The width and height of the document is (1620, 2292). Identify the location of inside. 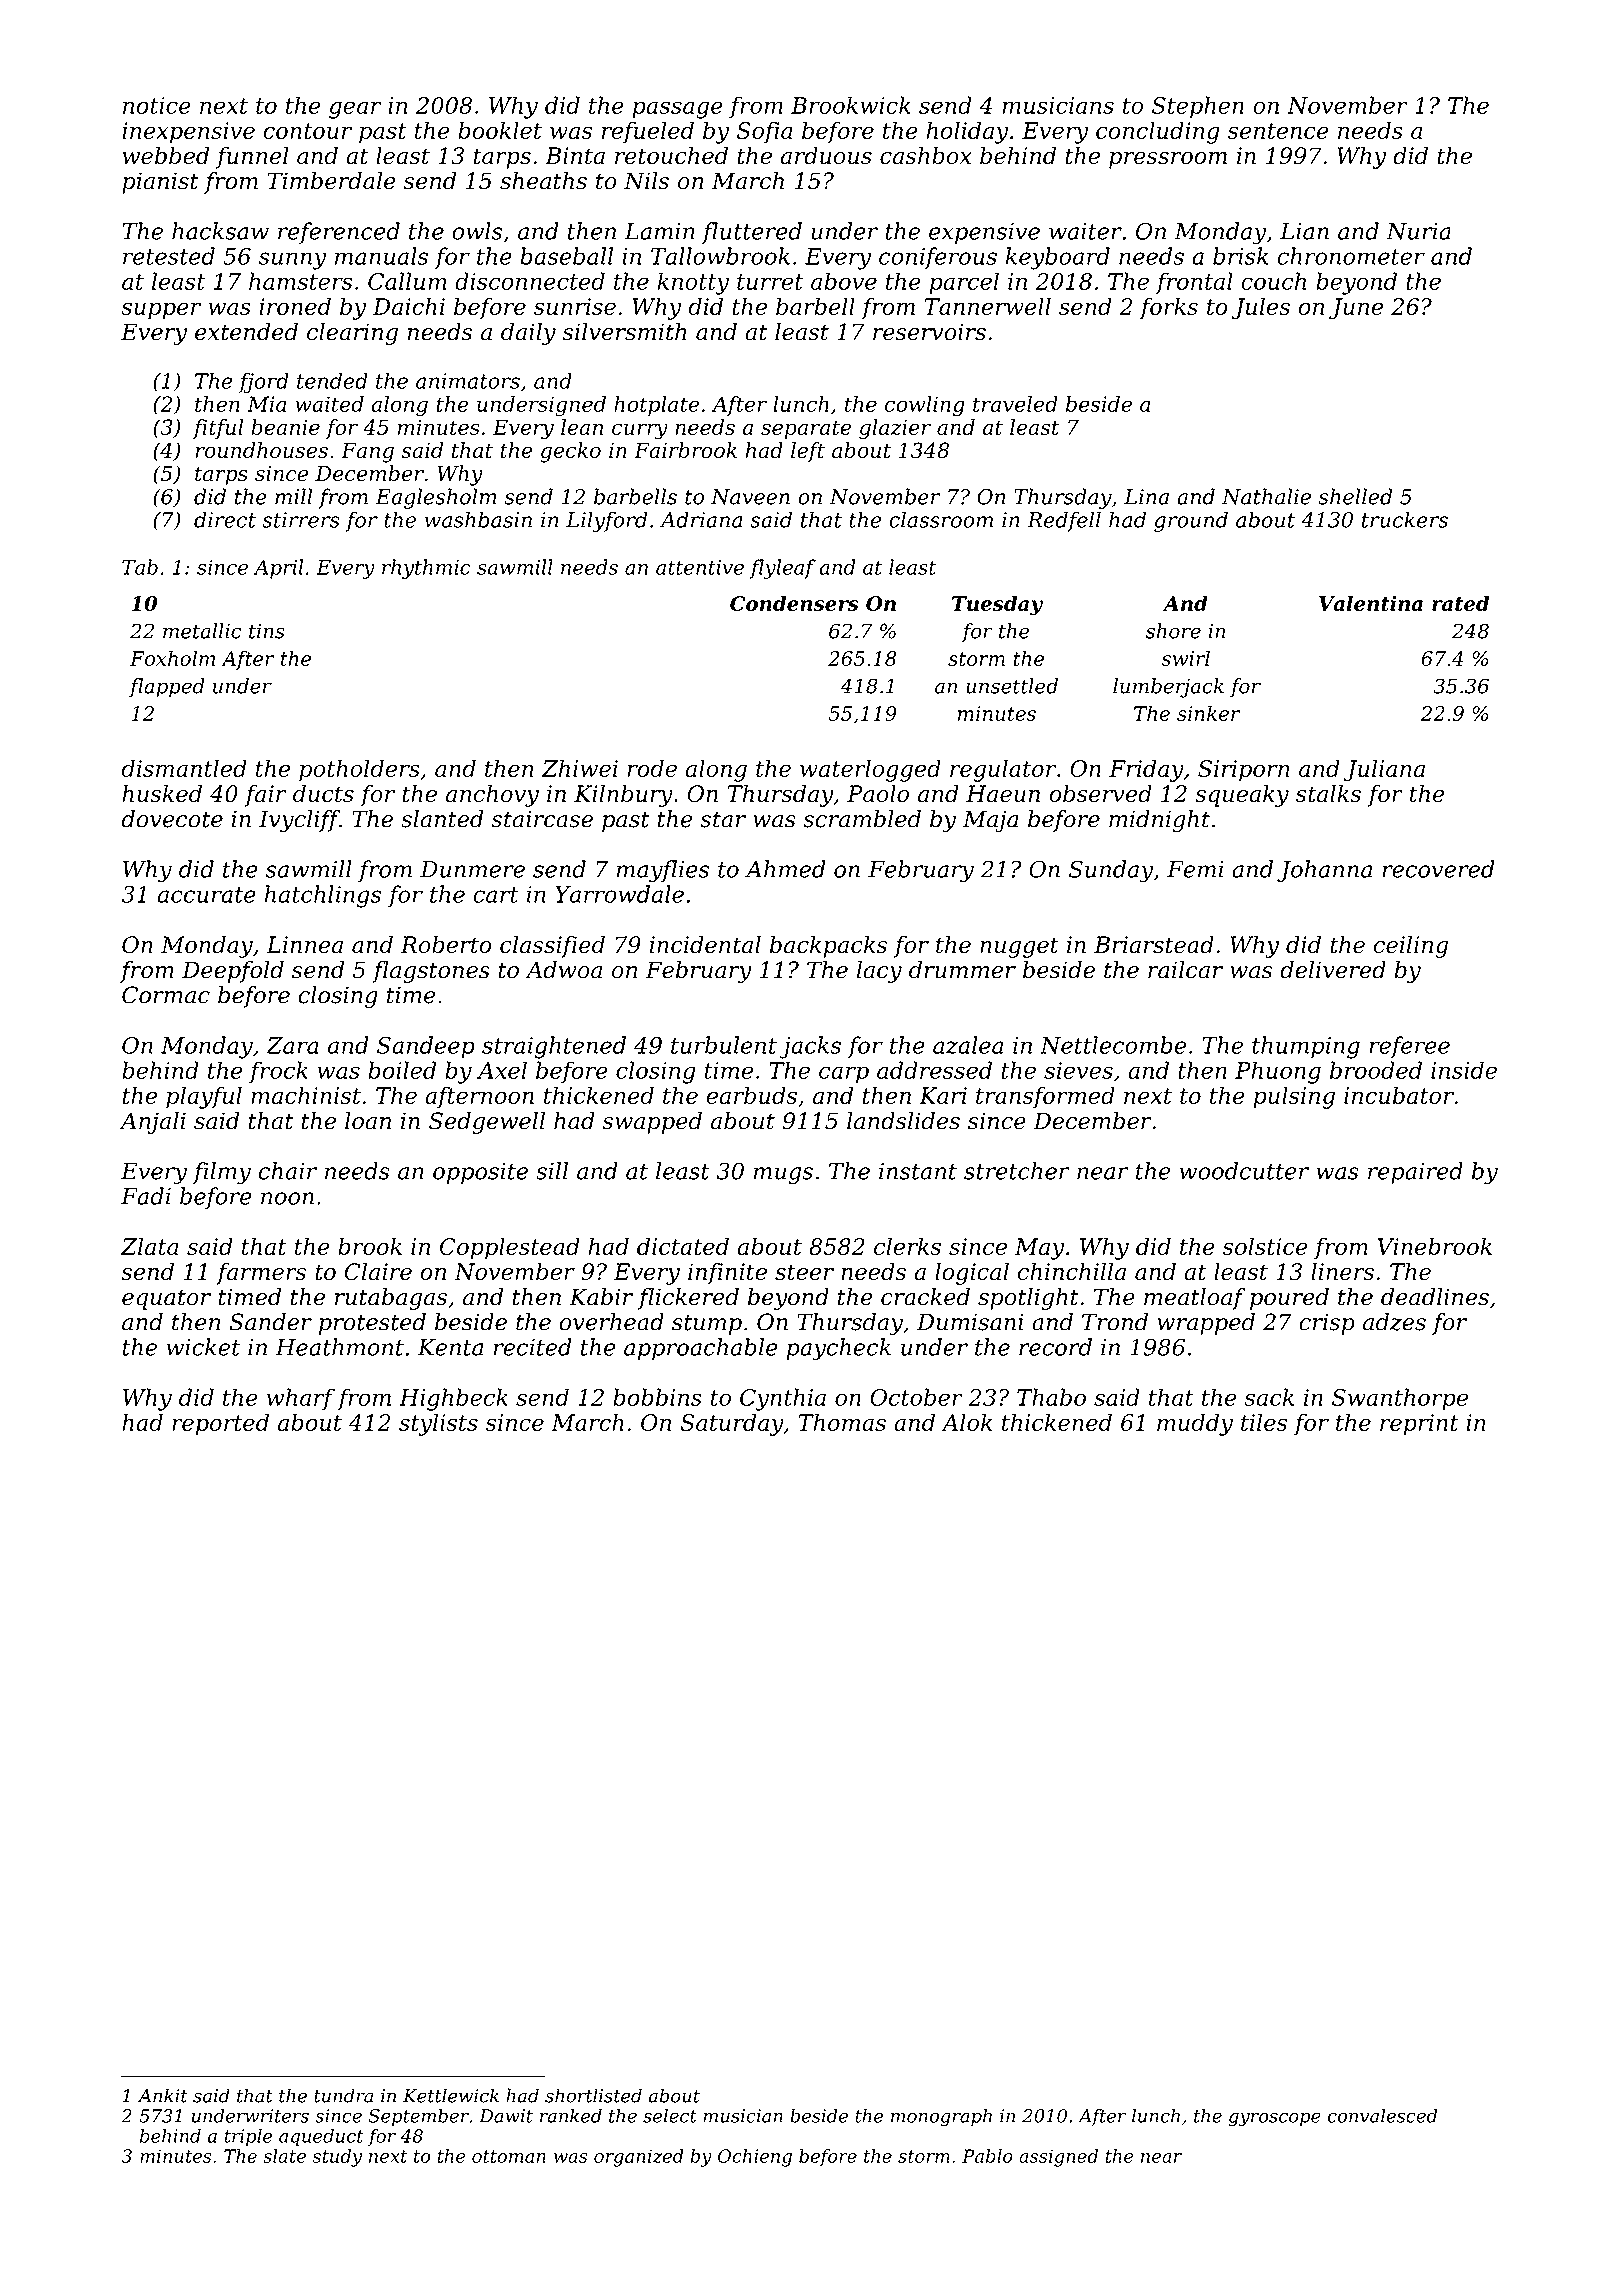
(1464, 1070).
